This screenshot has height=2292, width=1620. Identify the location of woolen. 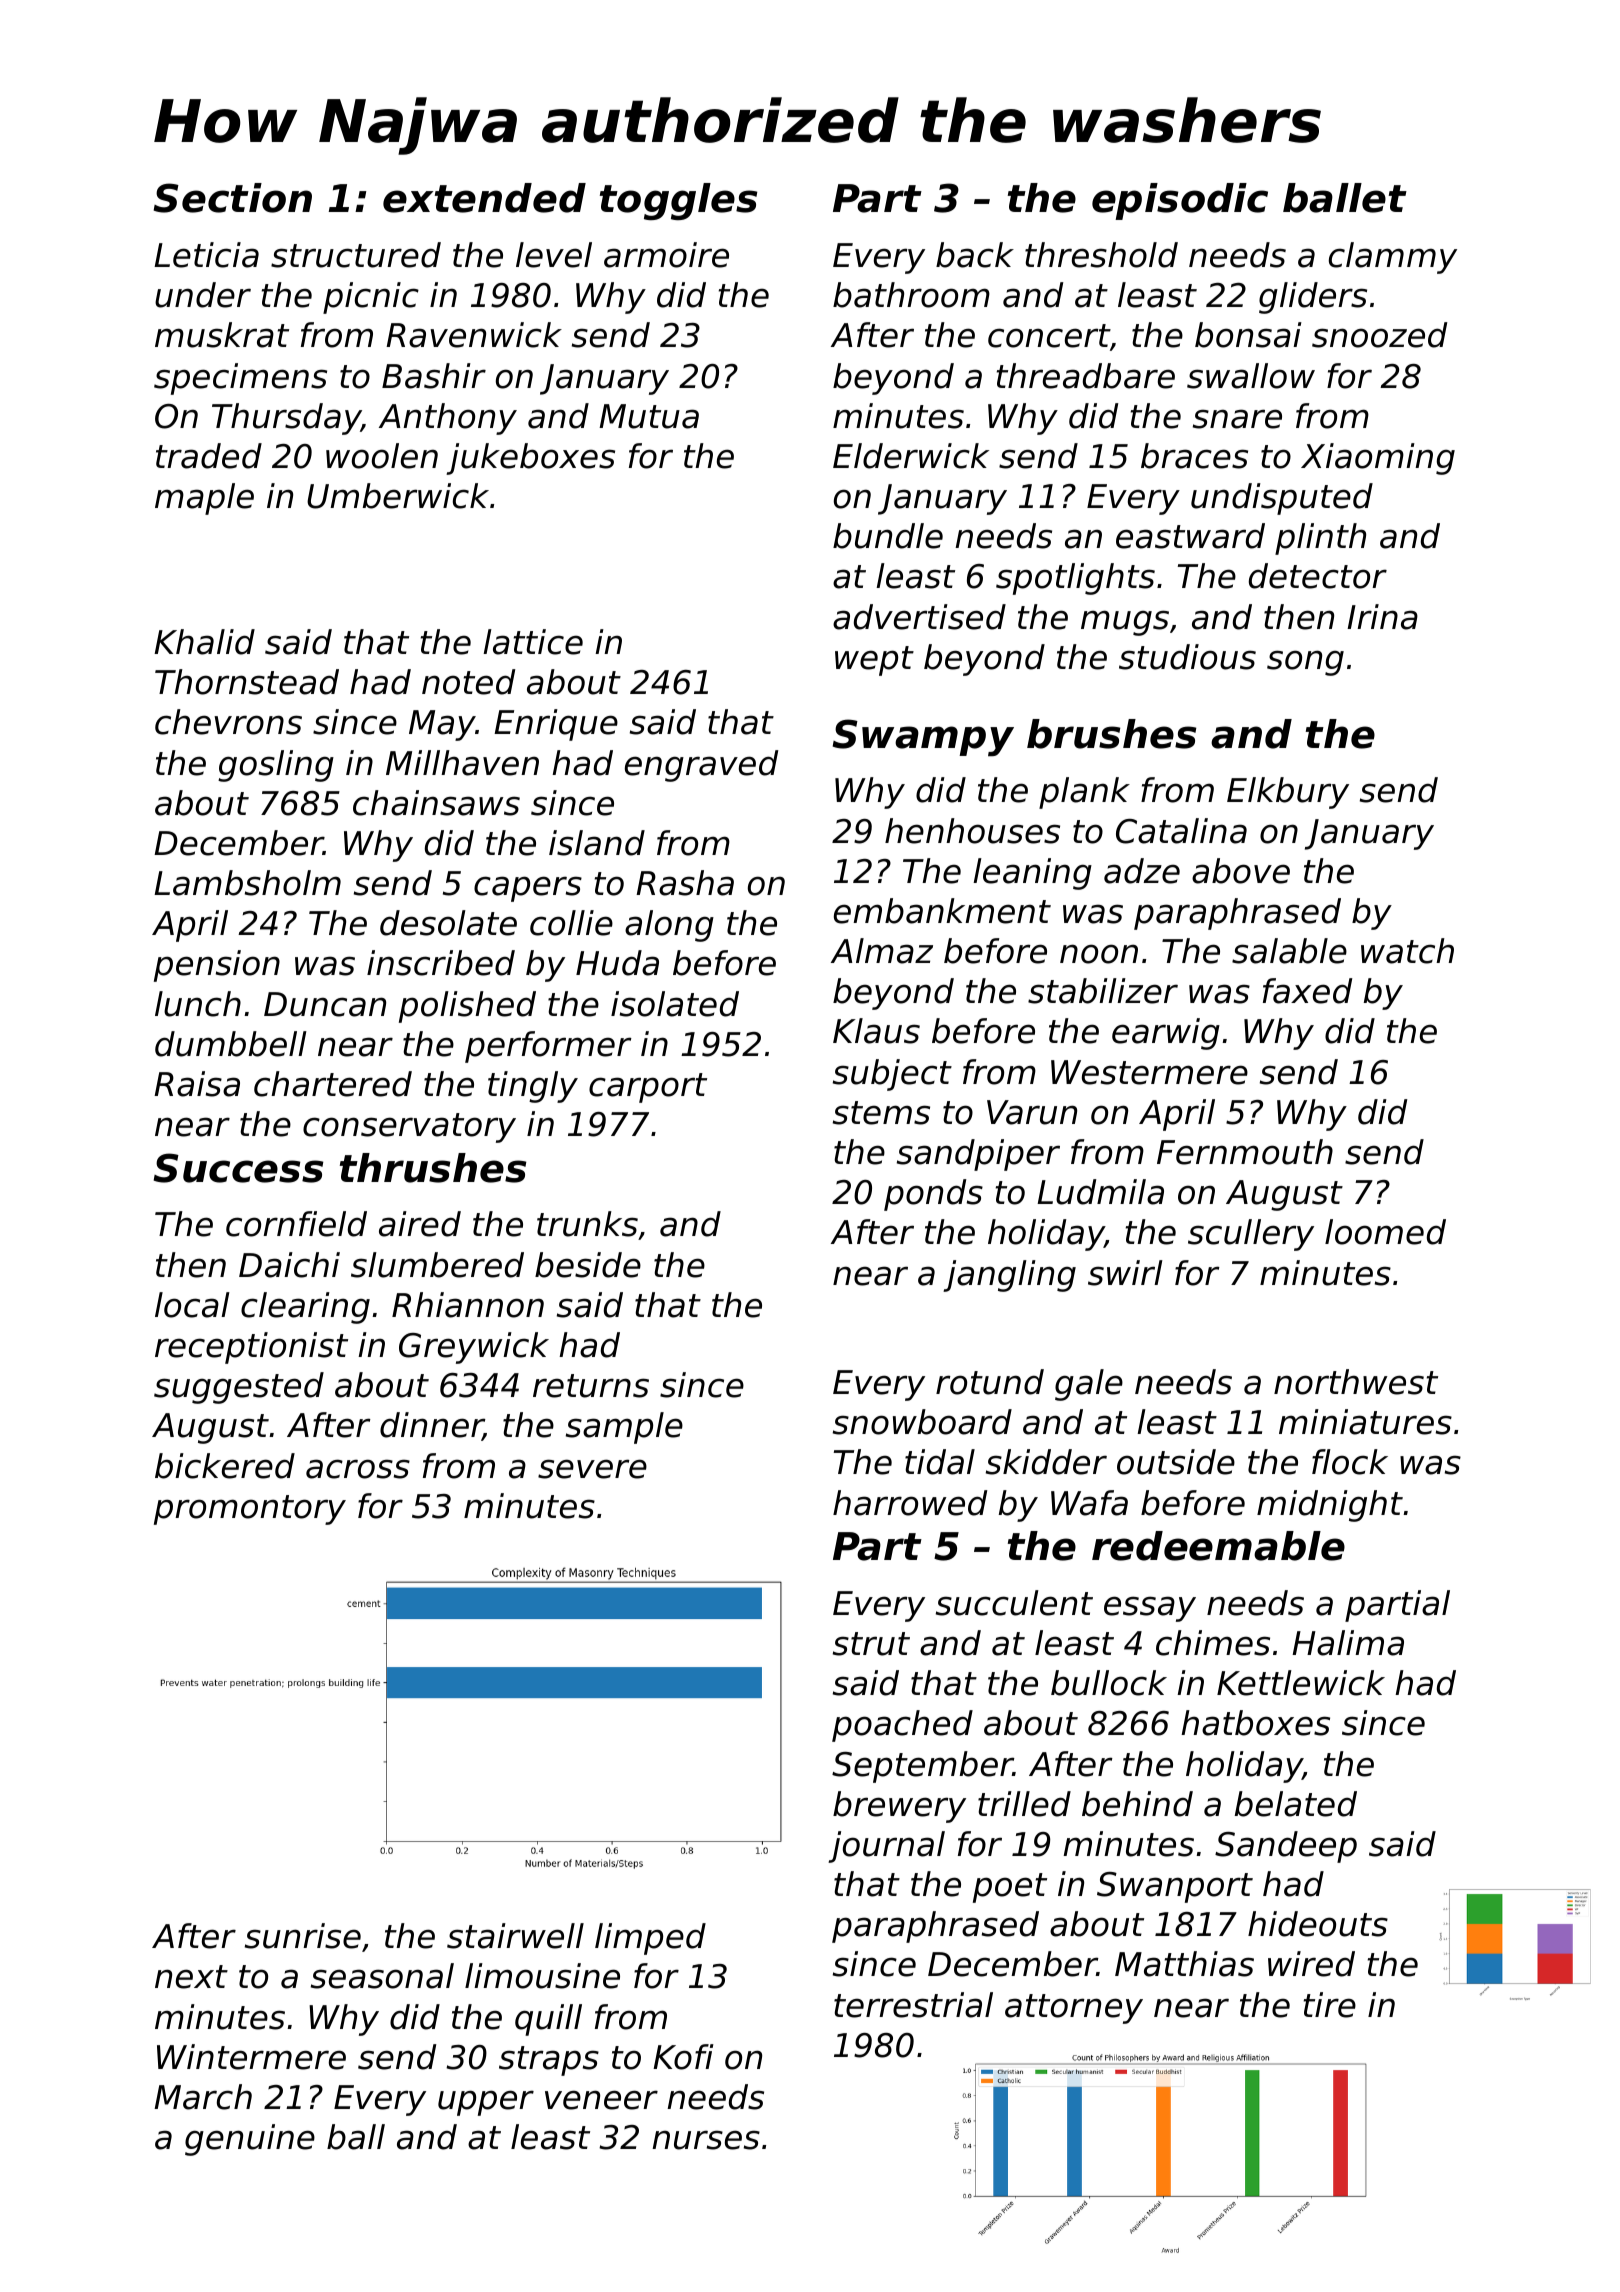
(382, 456).
